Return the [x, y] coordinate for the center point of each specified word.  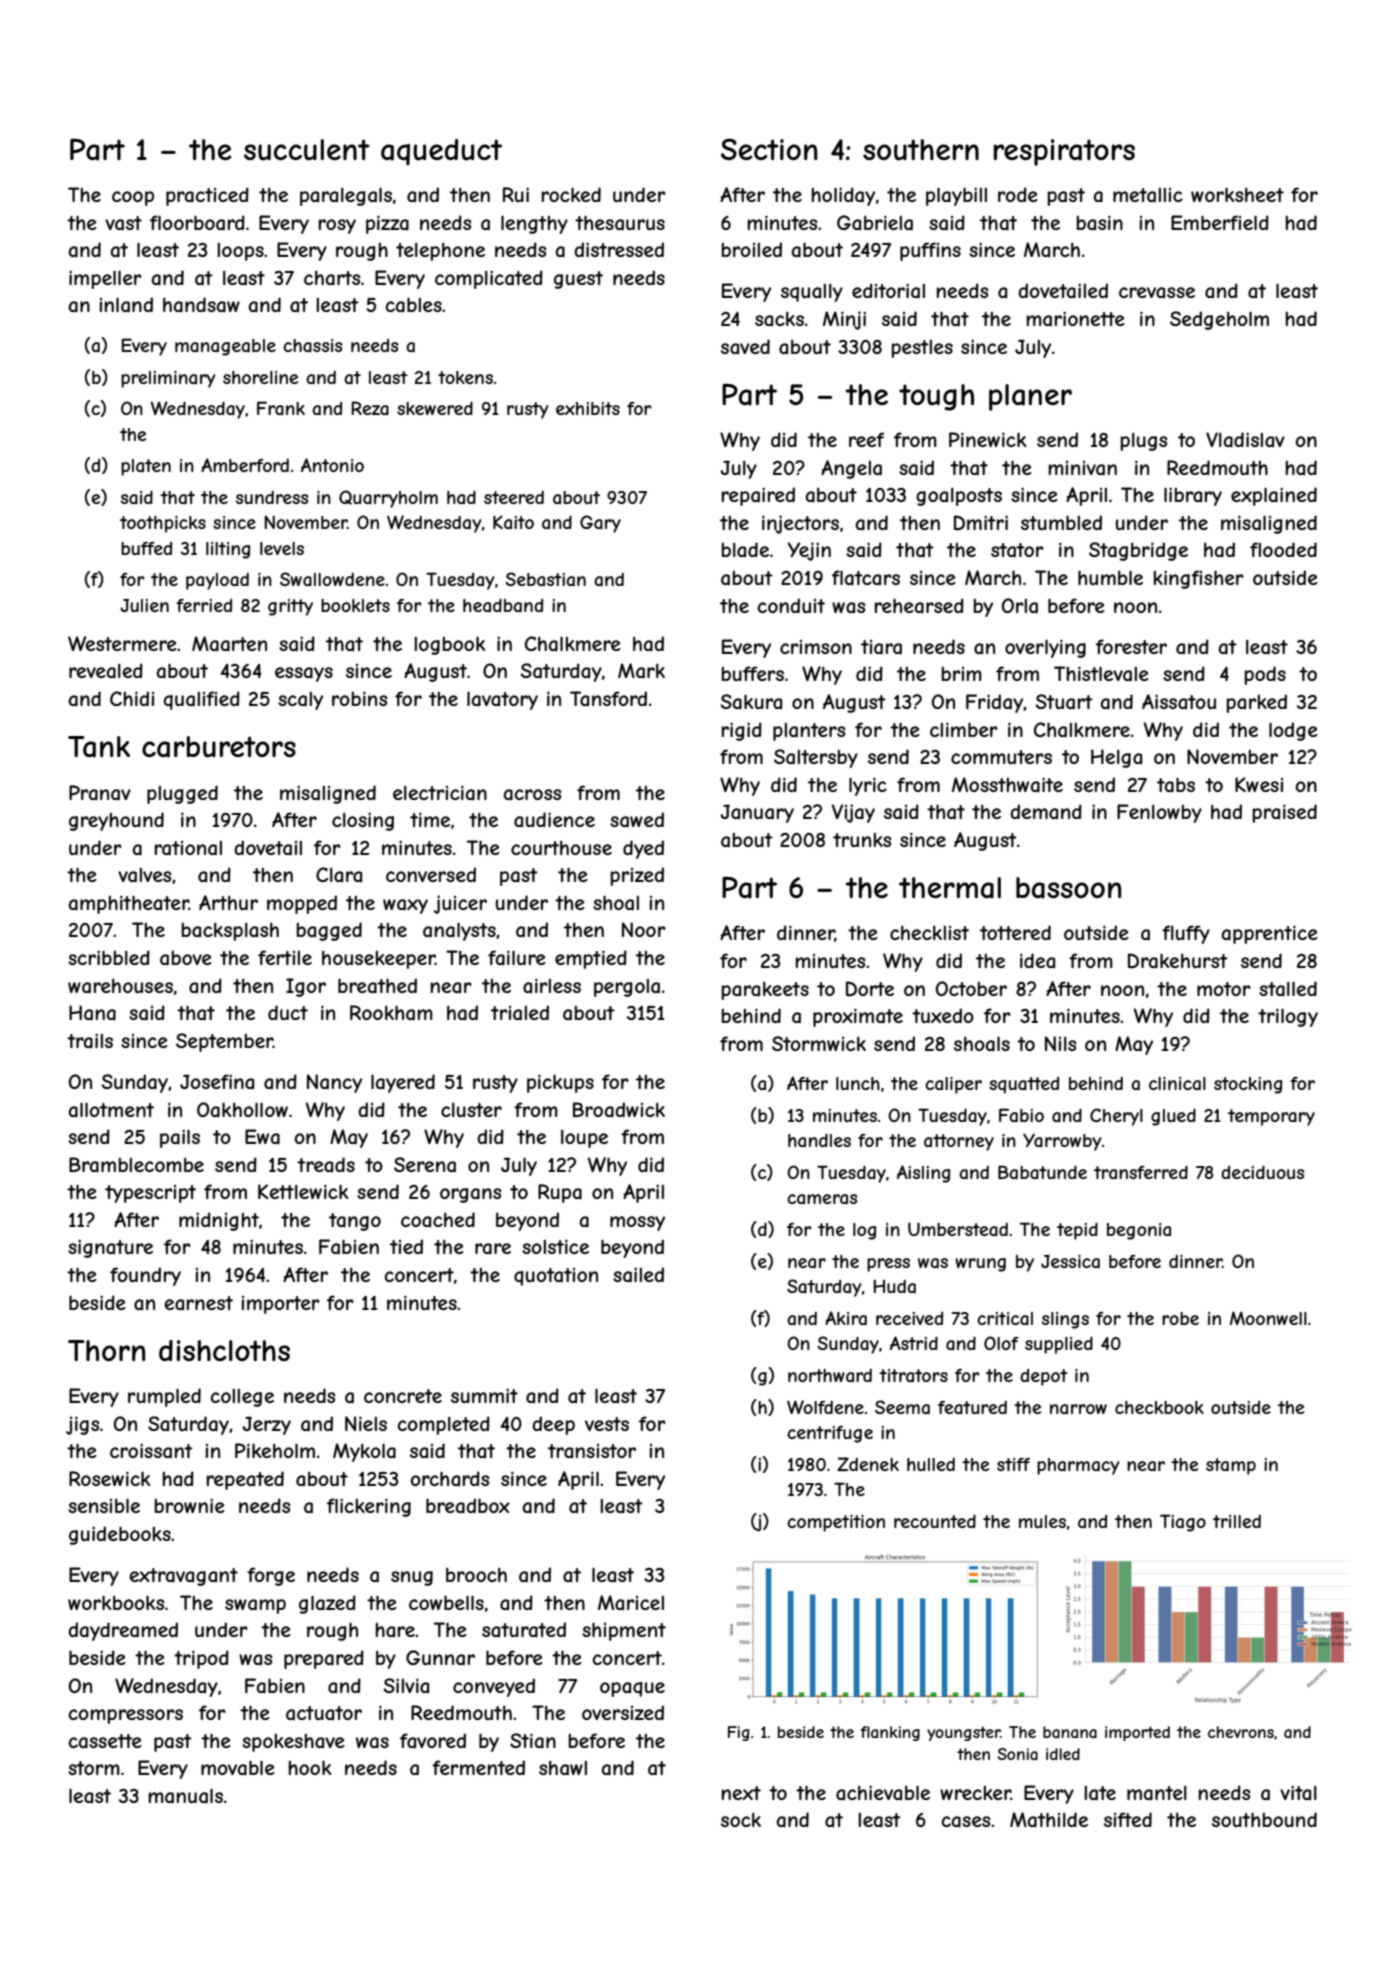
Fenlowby [1159, 813]
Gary [600, 524]
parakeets [765, 991]
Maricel [631, 1602]
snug [412, 1578]
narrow [1078, 1409]
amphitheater [128, 904]
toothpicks [163, 524]
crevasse [1157, 292]
